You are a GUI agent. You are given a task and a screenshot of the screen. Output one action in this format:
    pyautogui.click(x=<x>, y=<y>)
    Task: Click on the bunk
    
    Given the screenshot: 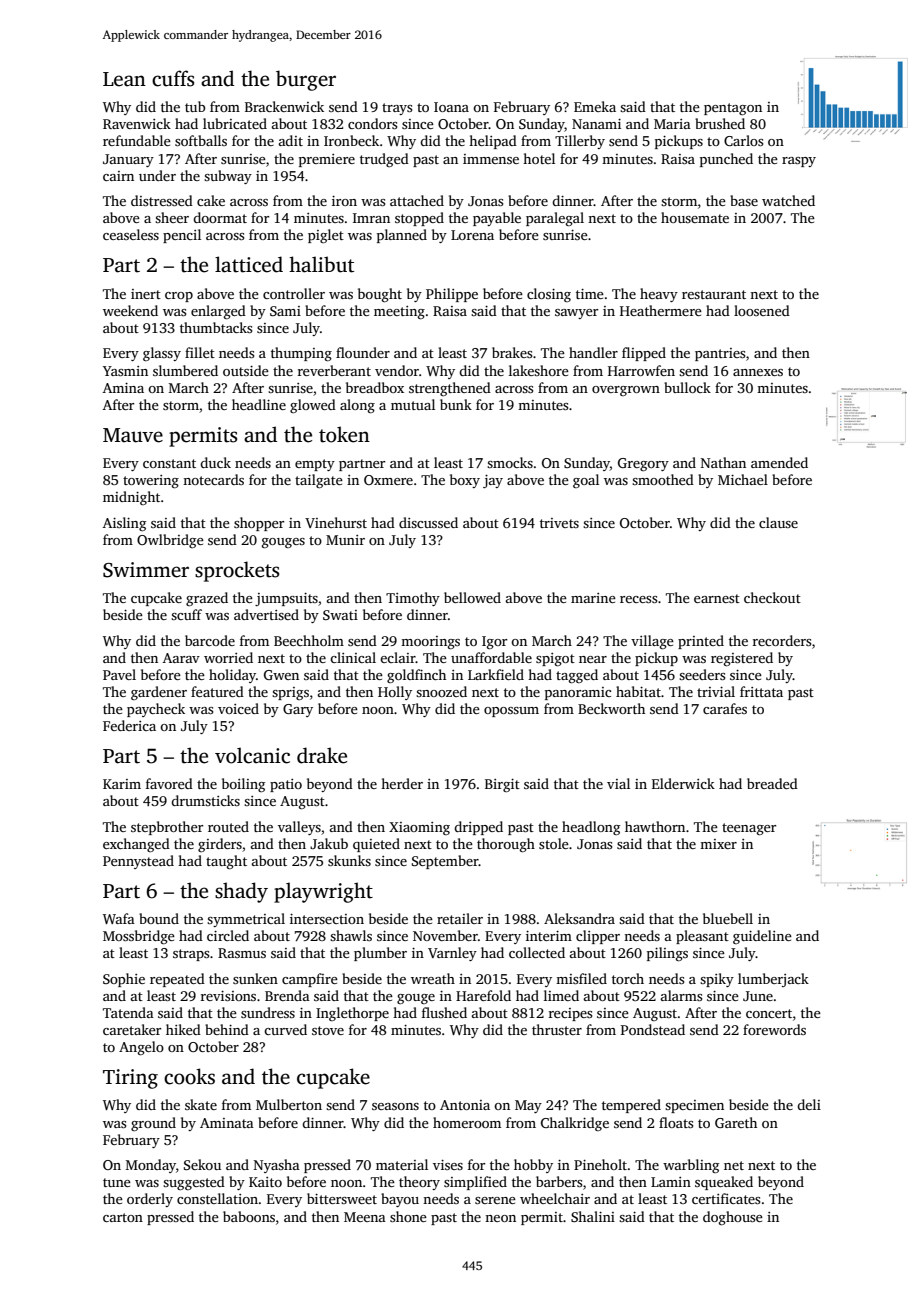 What is the action you would take?
    pyautogui.click(x=456, y=404)
